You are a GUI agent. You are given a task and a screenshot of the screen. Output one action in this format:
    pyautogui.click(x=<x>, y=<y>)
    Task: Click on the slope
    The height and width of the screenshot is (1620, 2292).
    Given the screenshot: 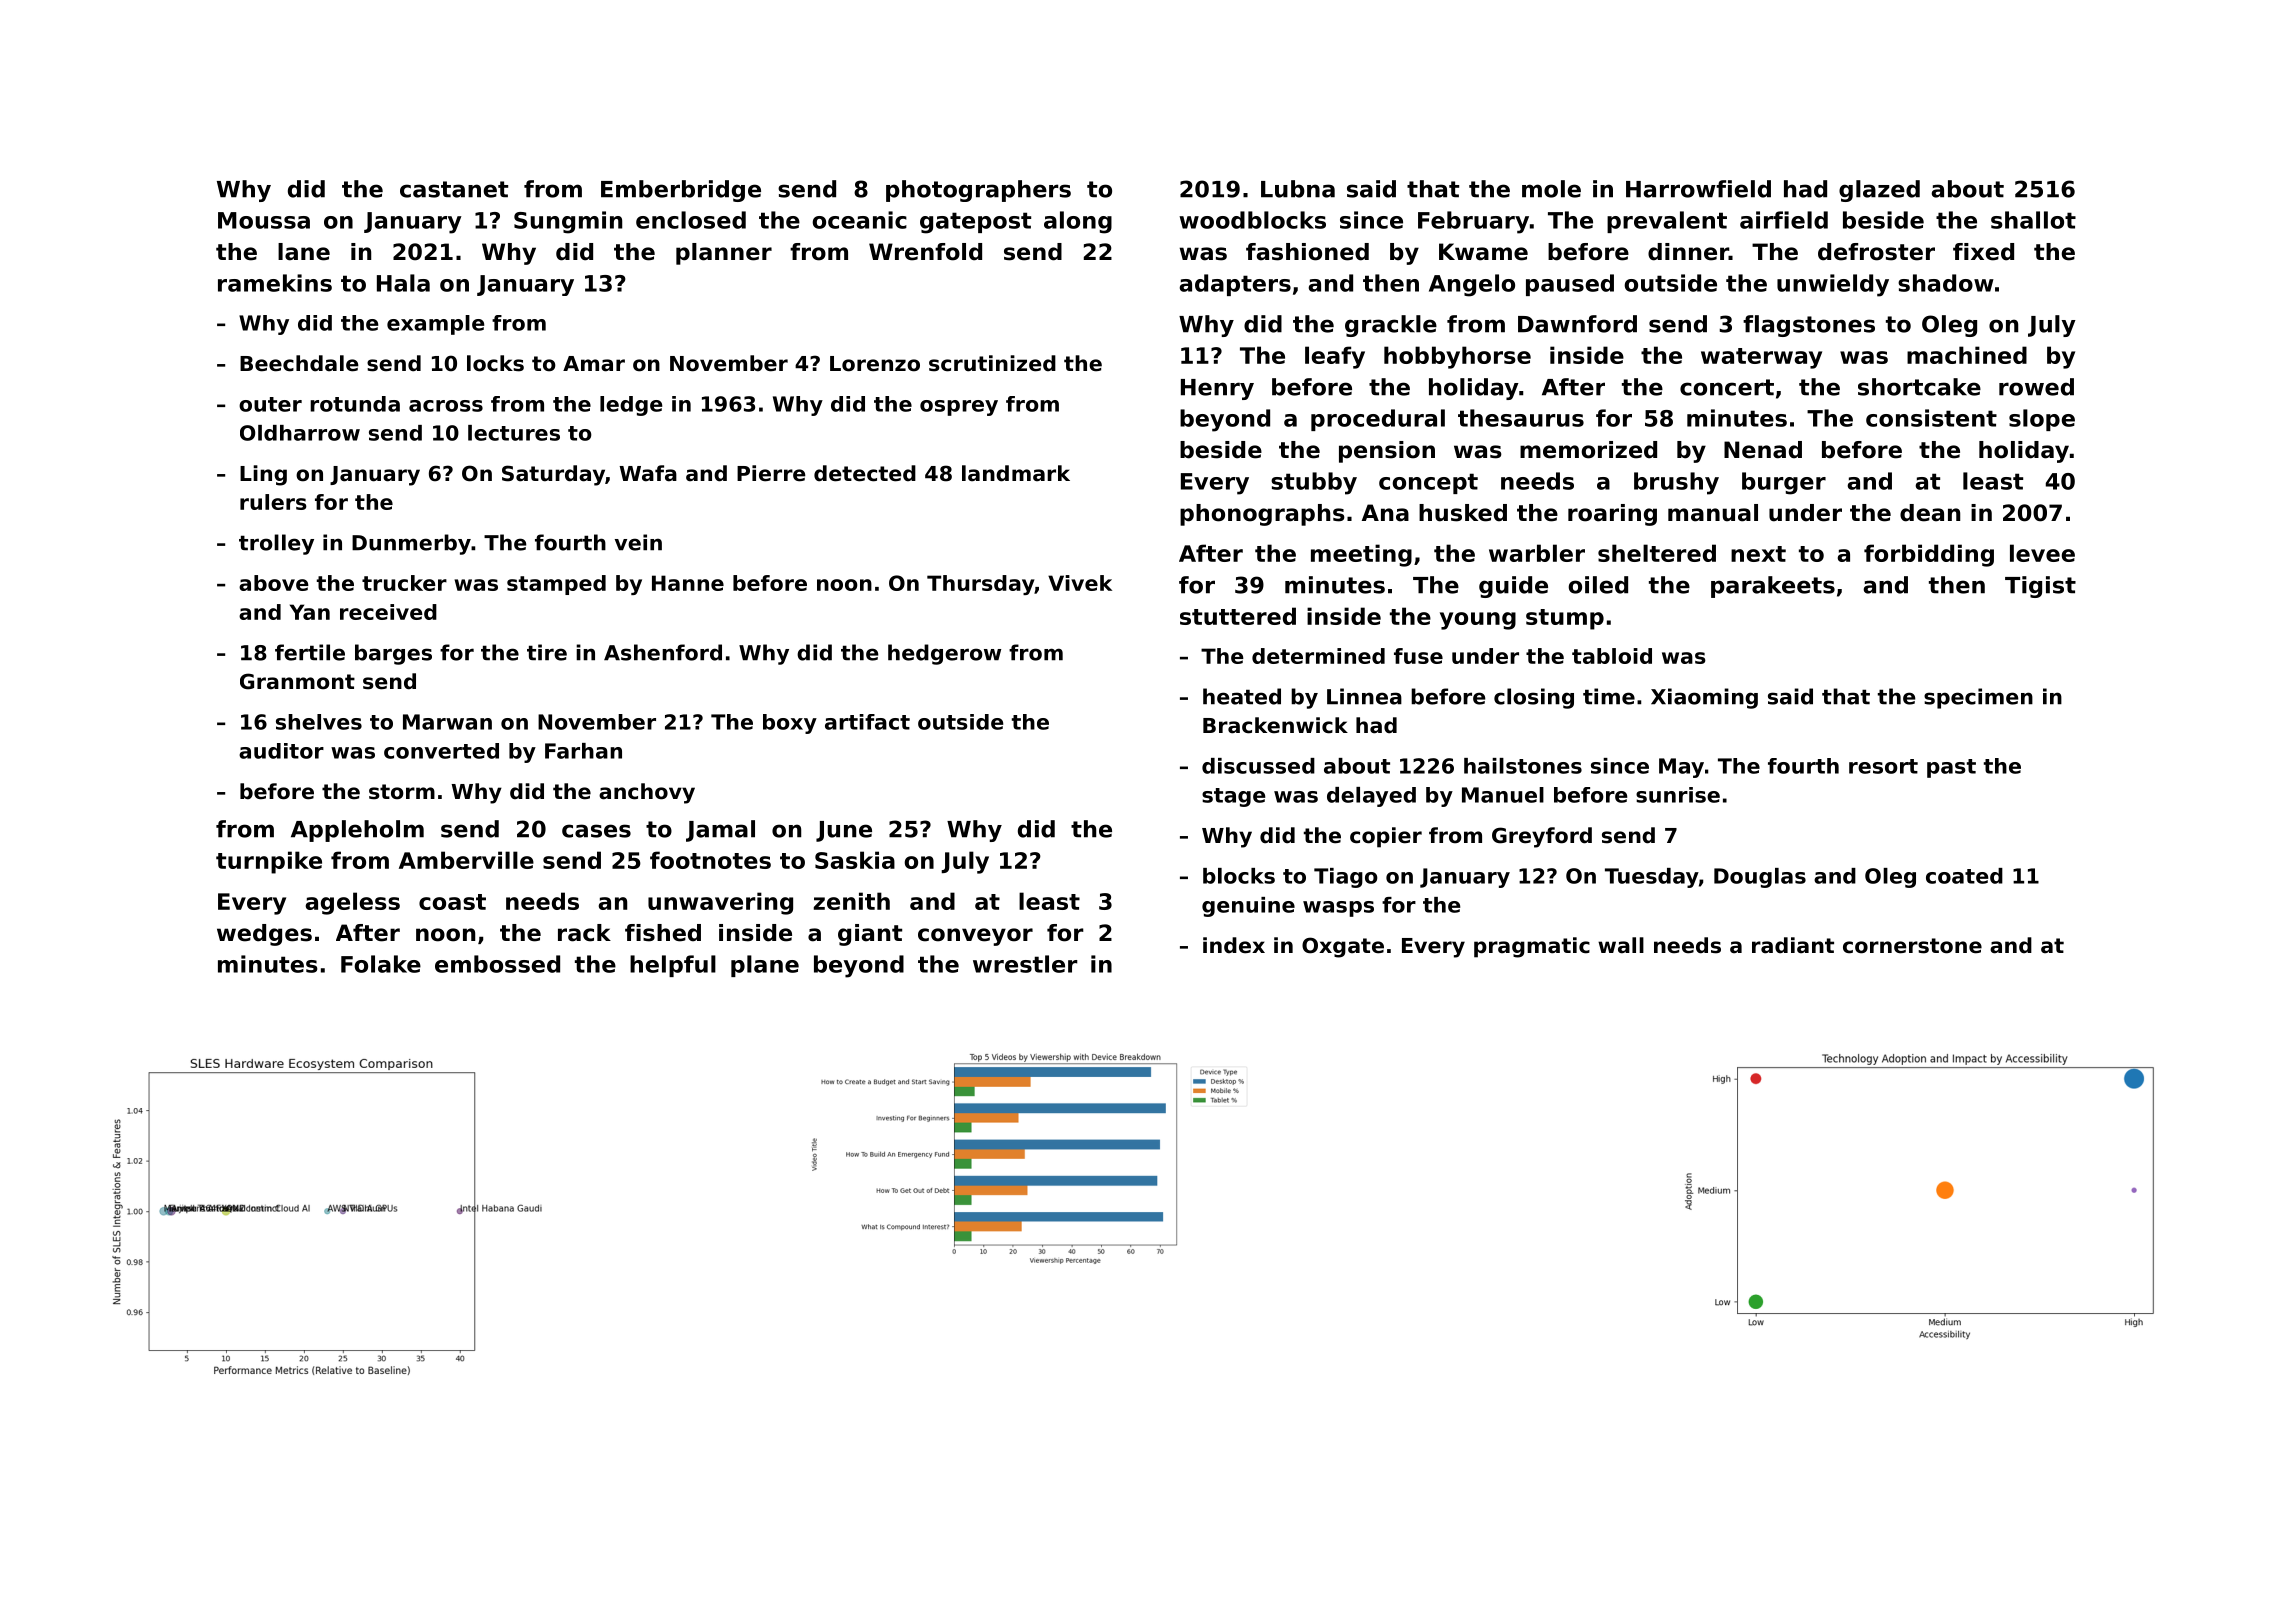 What is the action you would take?
    pyautogui.click(x=2042, y=420)
